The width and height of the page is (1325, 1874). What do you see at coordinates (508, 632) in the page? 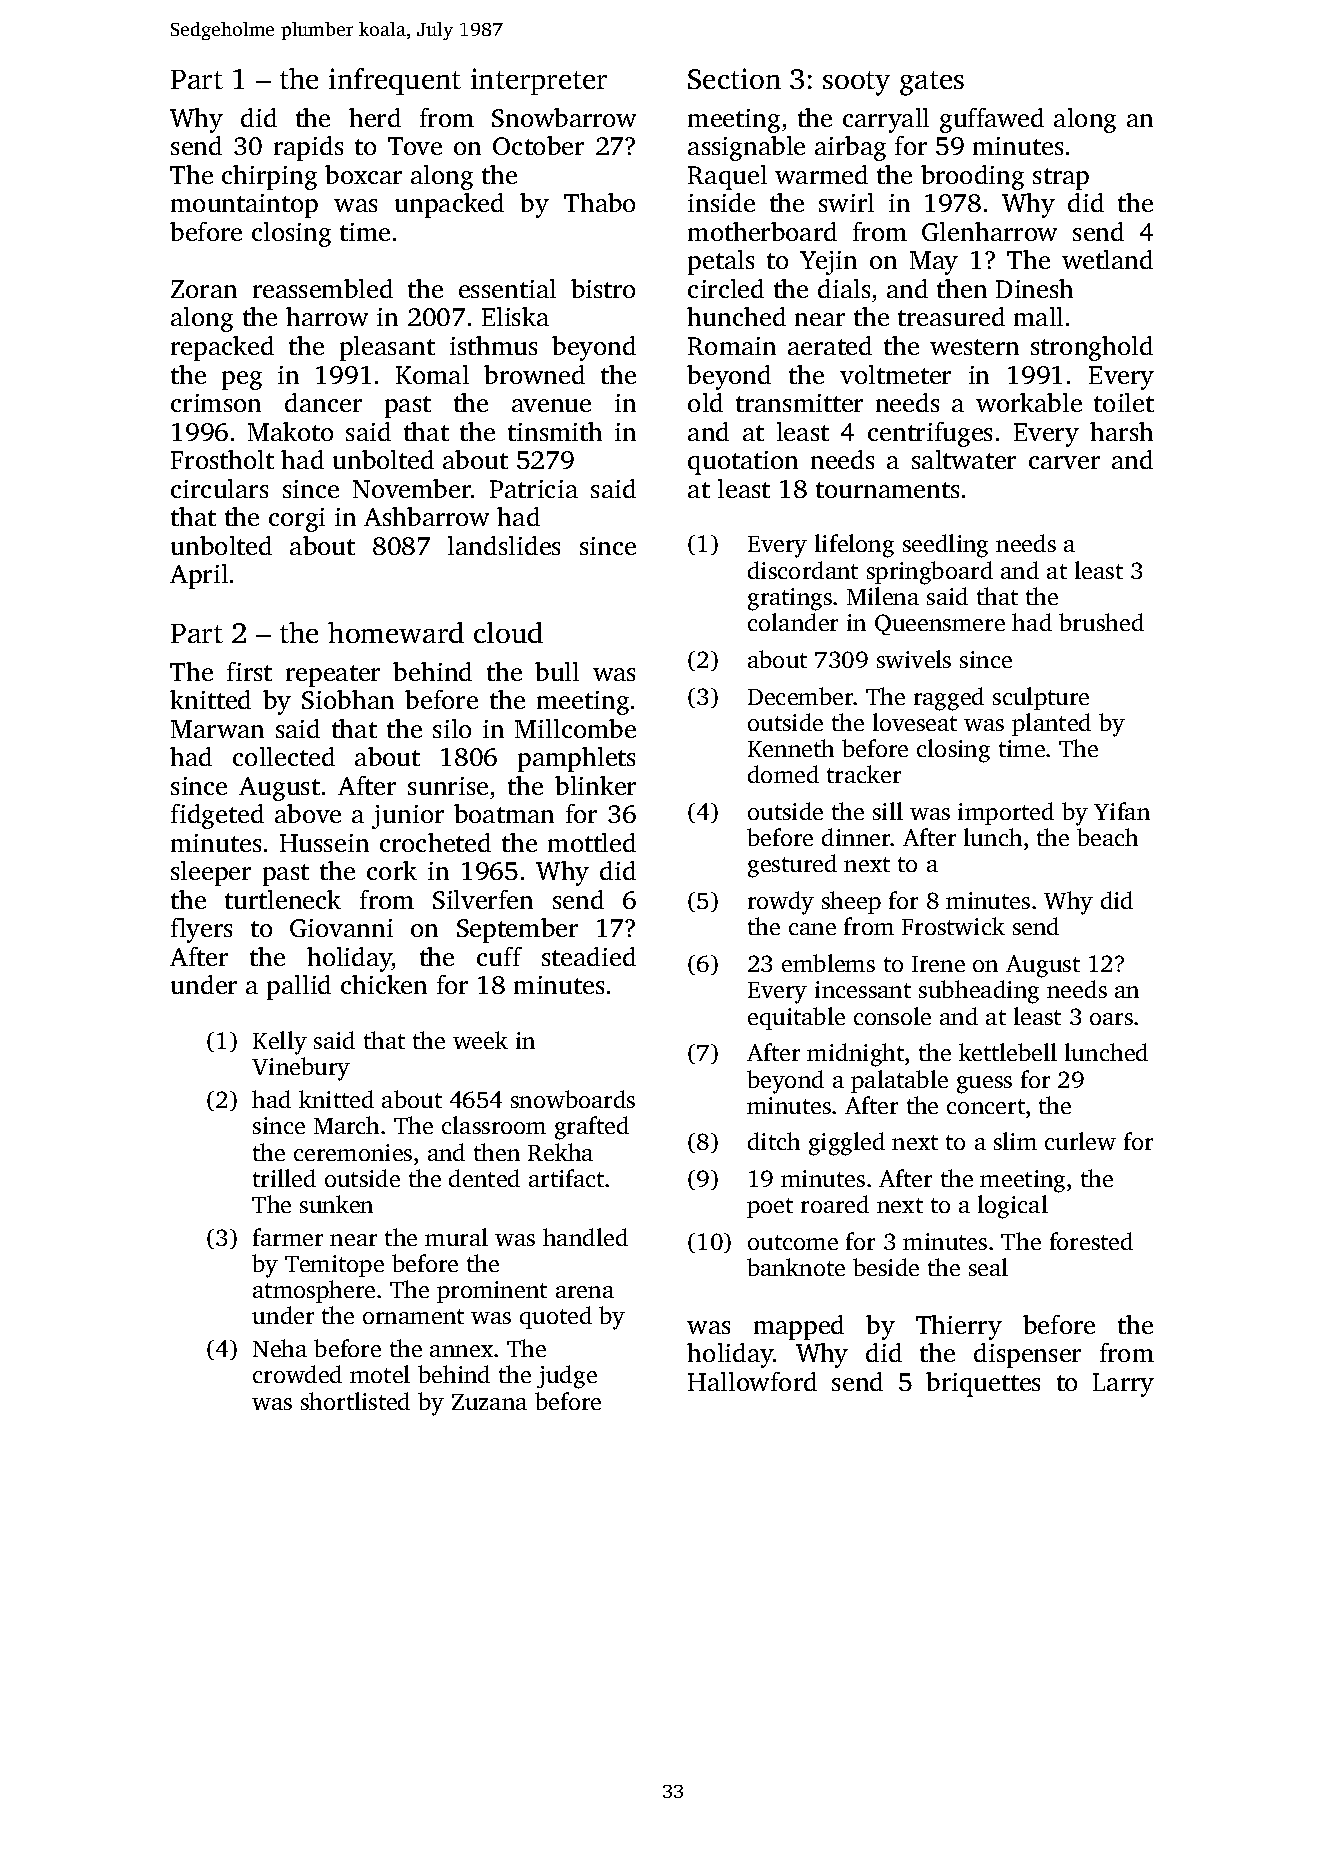
I see `cloud` at bounding box center [508, 632].
